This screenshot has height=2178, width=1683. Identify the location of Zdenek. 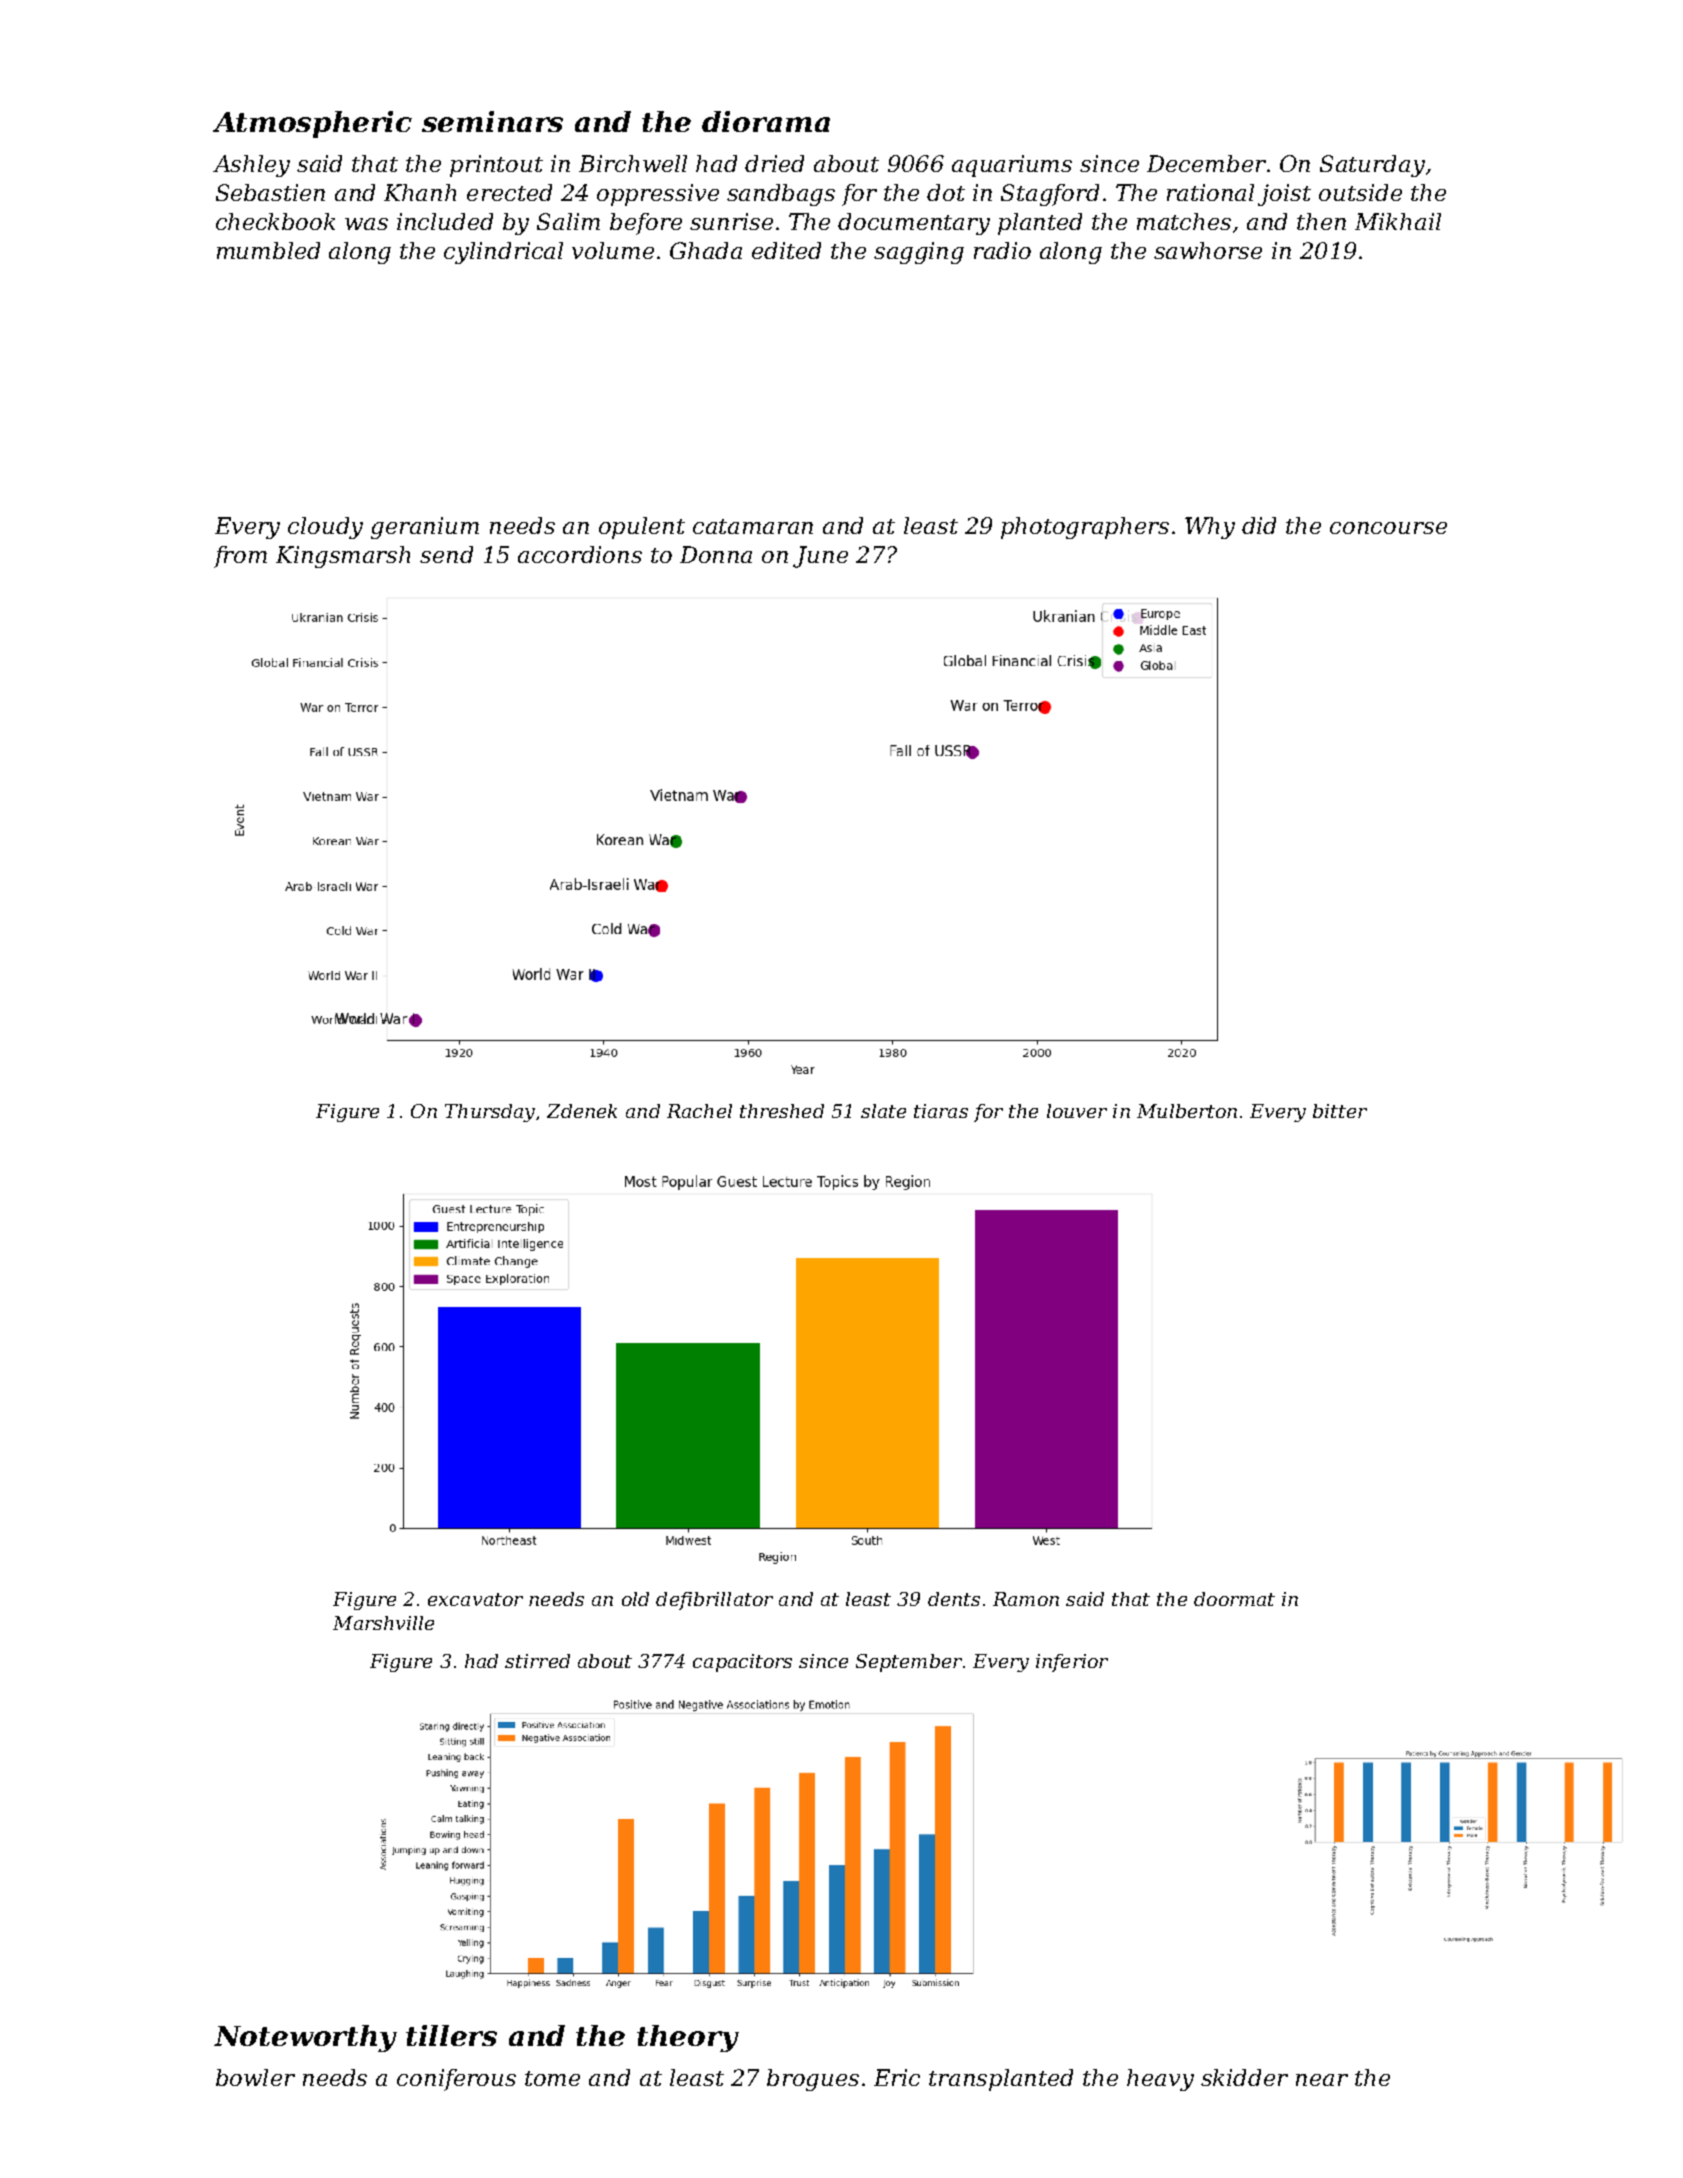
(582, 1111).
